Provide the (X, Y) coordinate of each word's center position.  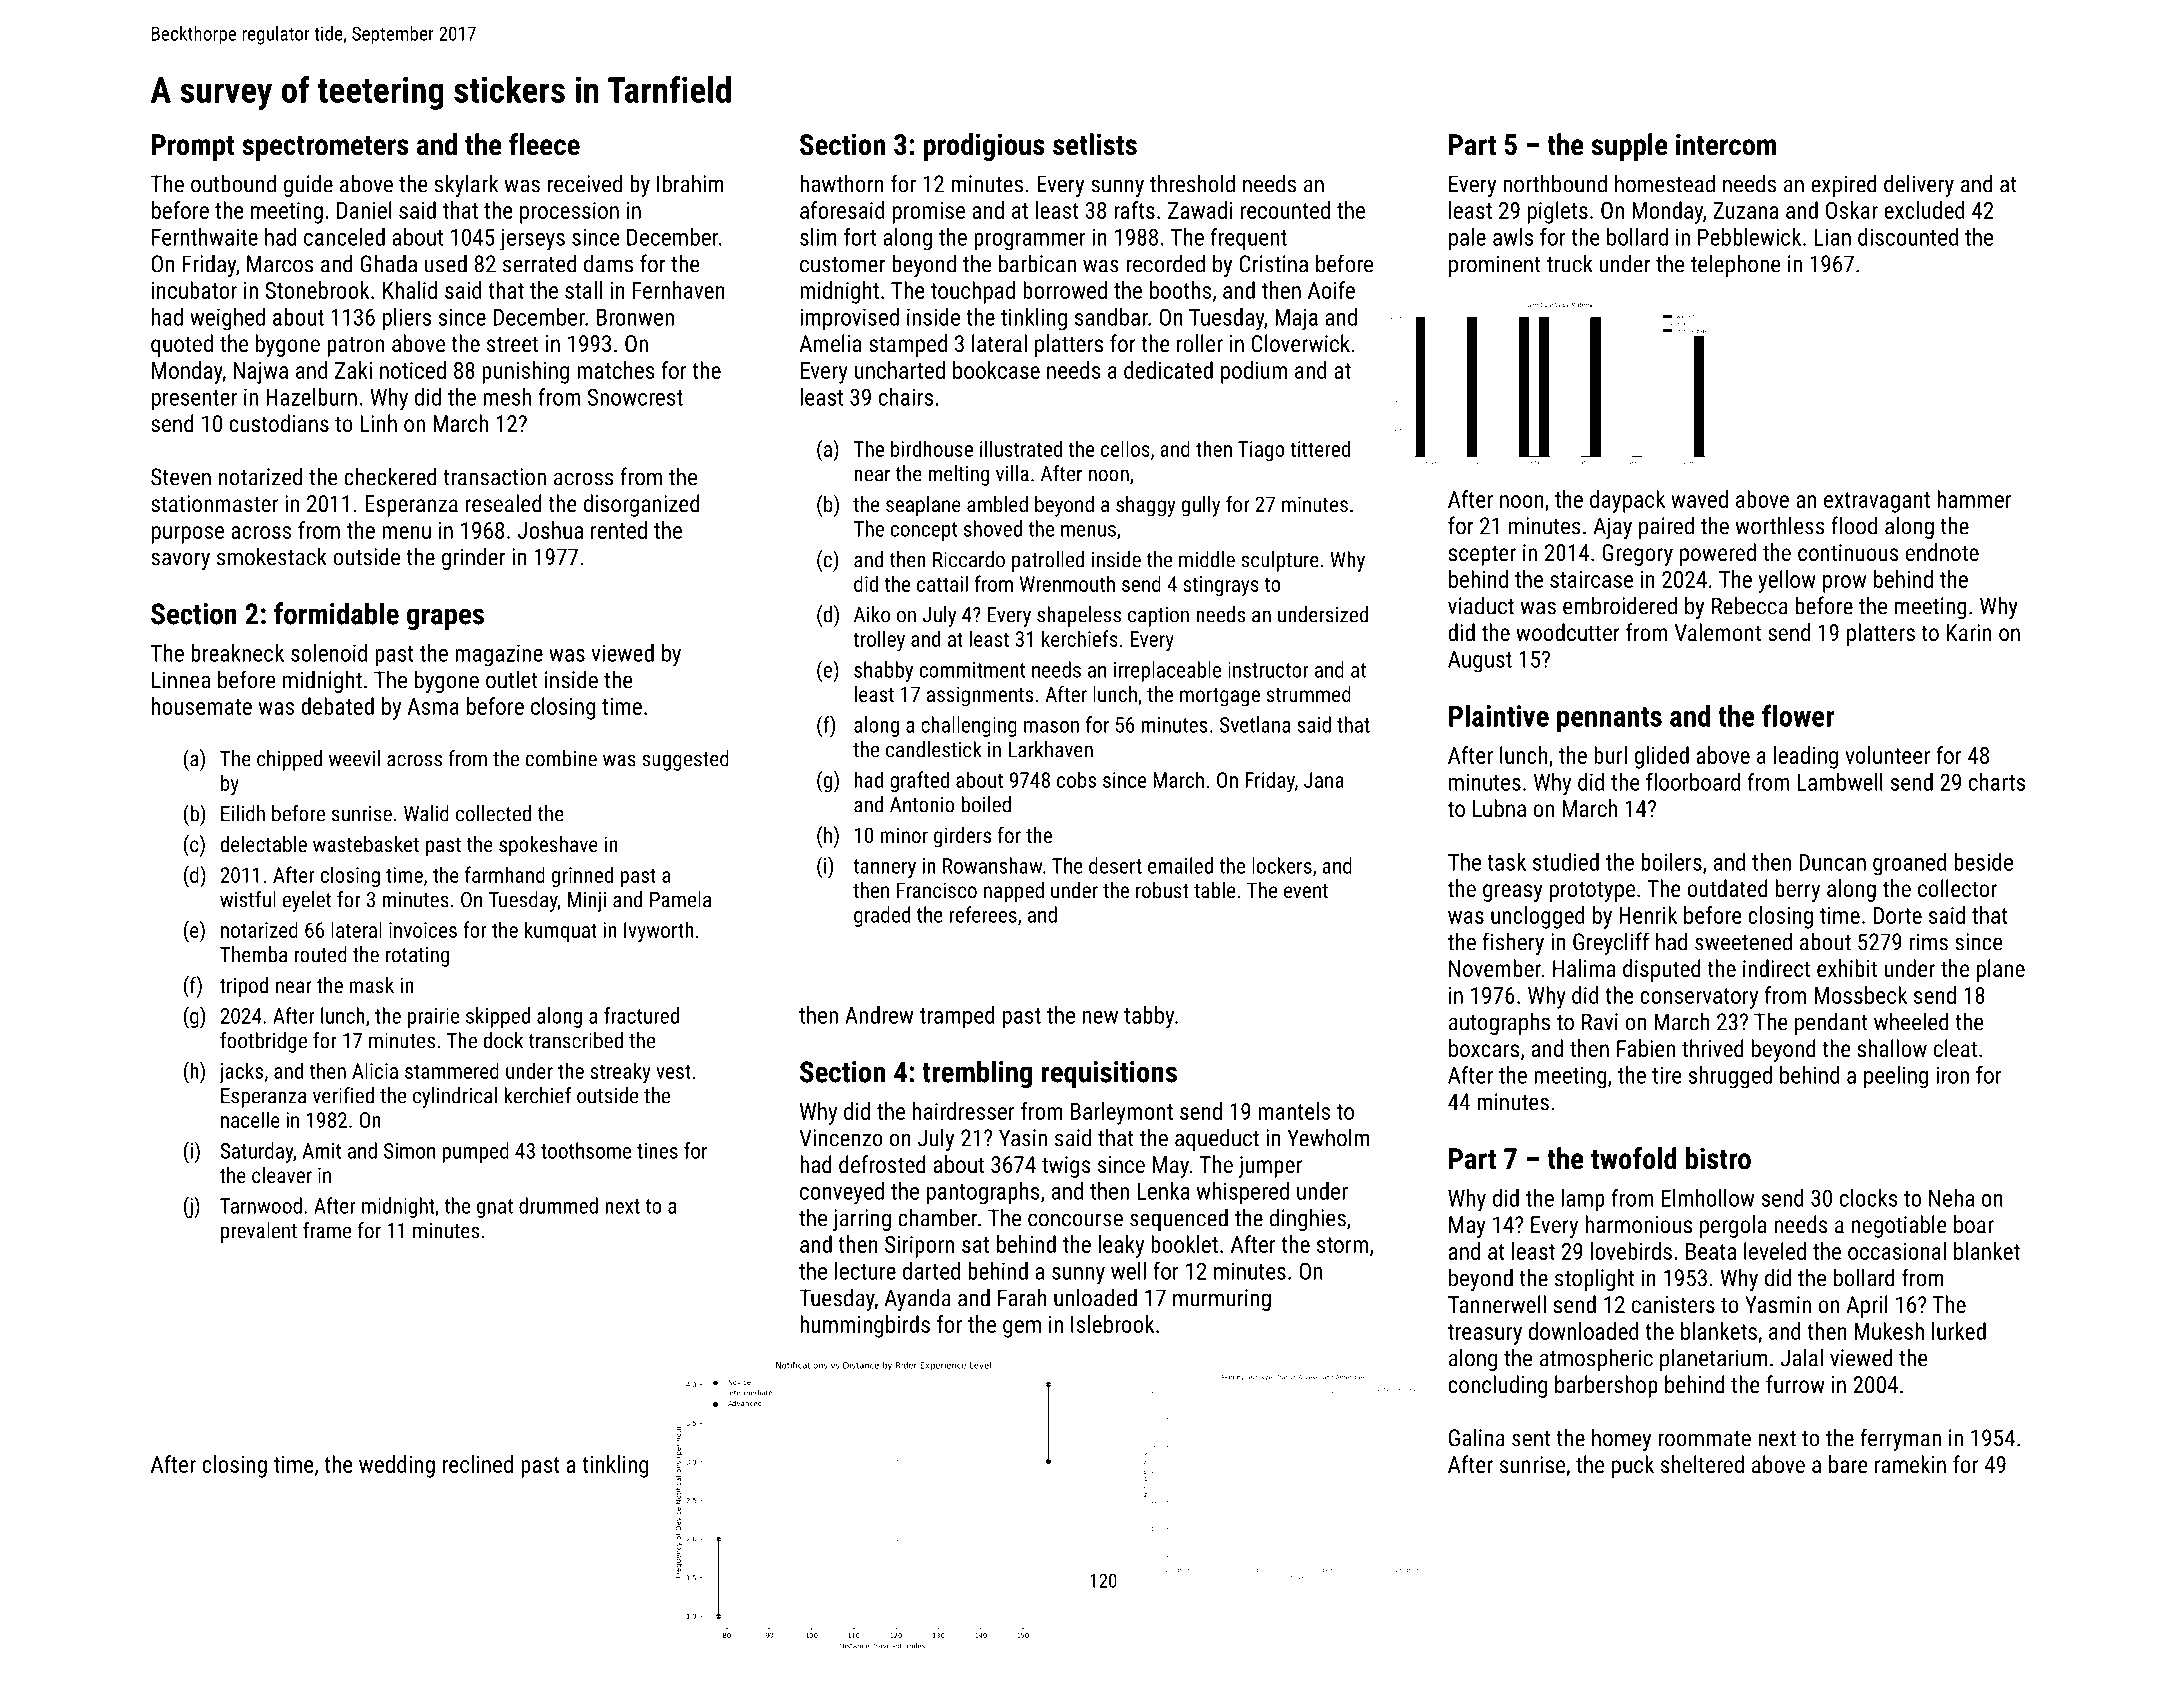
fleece (544, 144)
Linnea (181, 680)
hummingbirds (865, 1326)
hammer (1974, 499)
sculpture (1280, 561)
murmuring (1222, 1300)
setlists (1095, 144)
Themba (253, 954)
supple (1629, 147)
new (1100, 1017)
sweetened (1743, 941)
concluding (1497, 1386)
